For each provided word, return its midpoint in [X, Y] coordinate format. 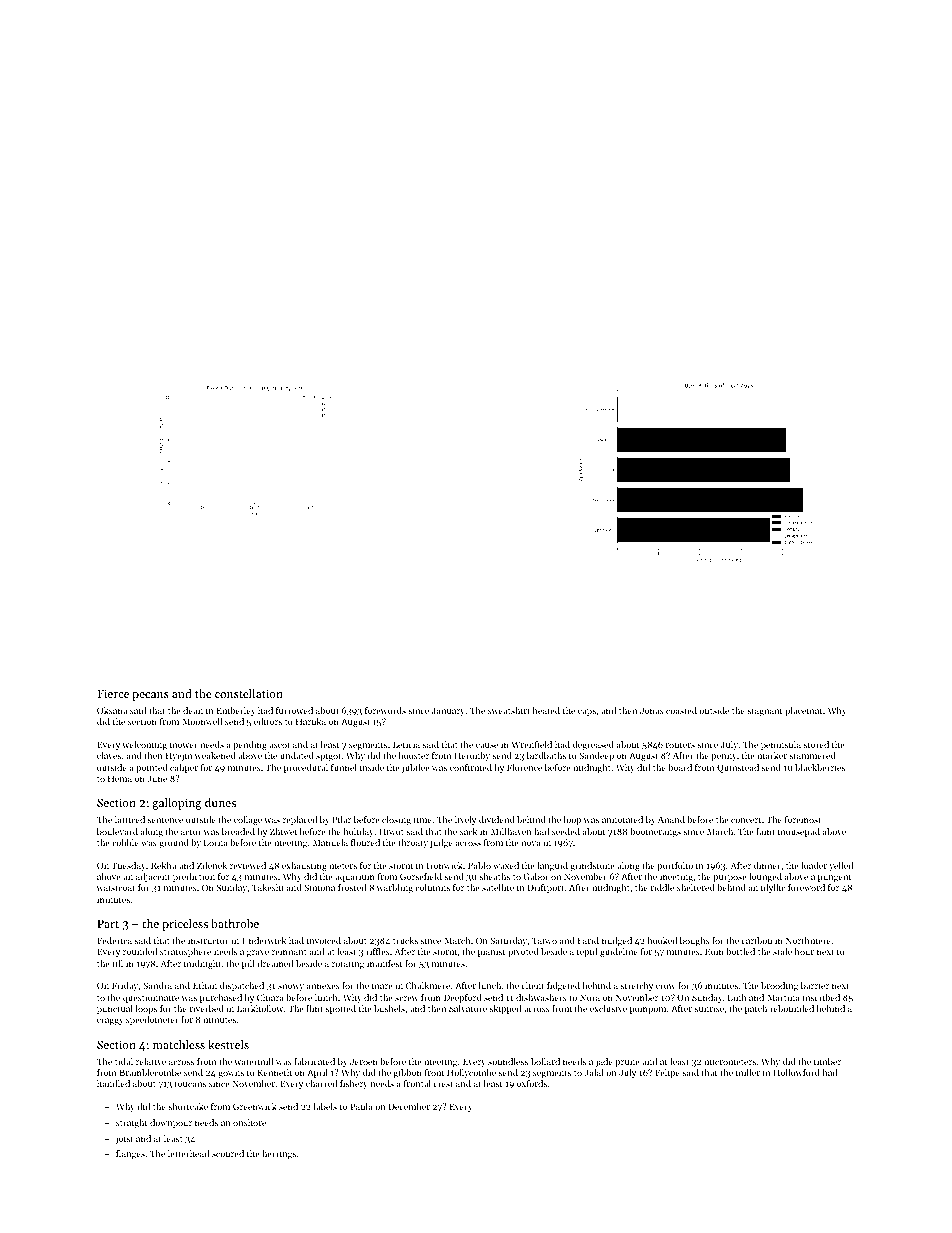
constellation [249, 693]
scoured [228, 1153]
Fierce [113, 693]
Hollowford [796, 1072]
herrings [279, 1154]
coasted [681, 710]
